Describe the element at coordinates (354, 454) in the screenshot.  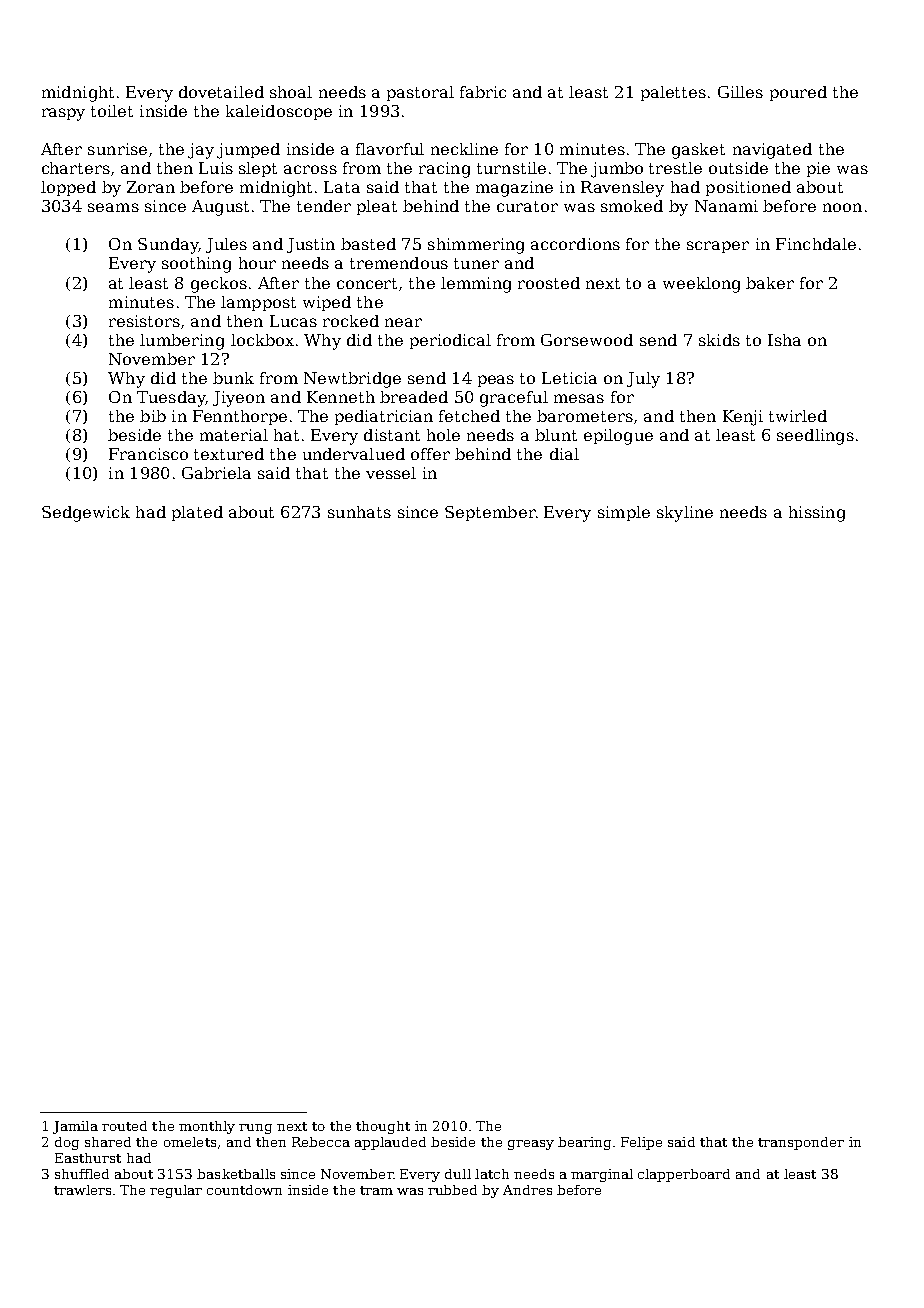
I see `undervalued` at that location.
